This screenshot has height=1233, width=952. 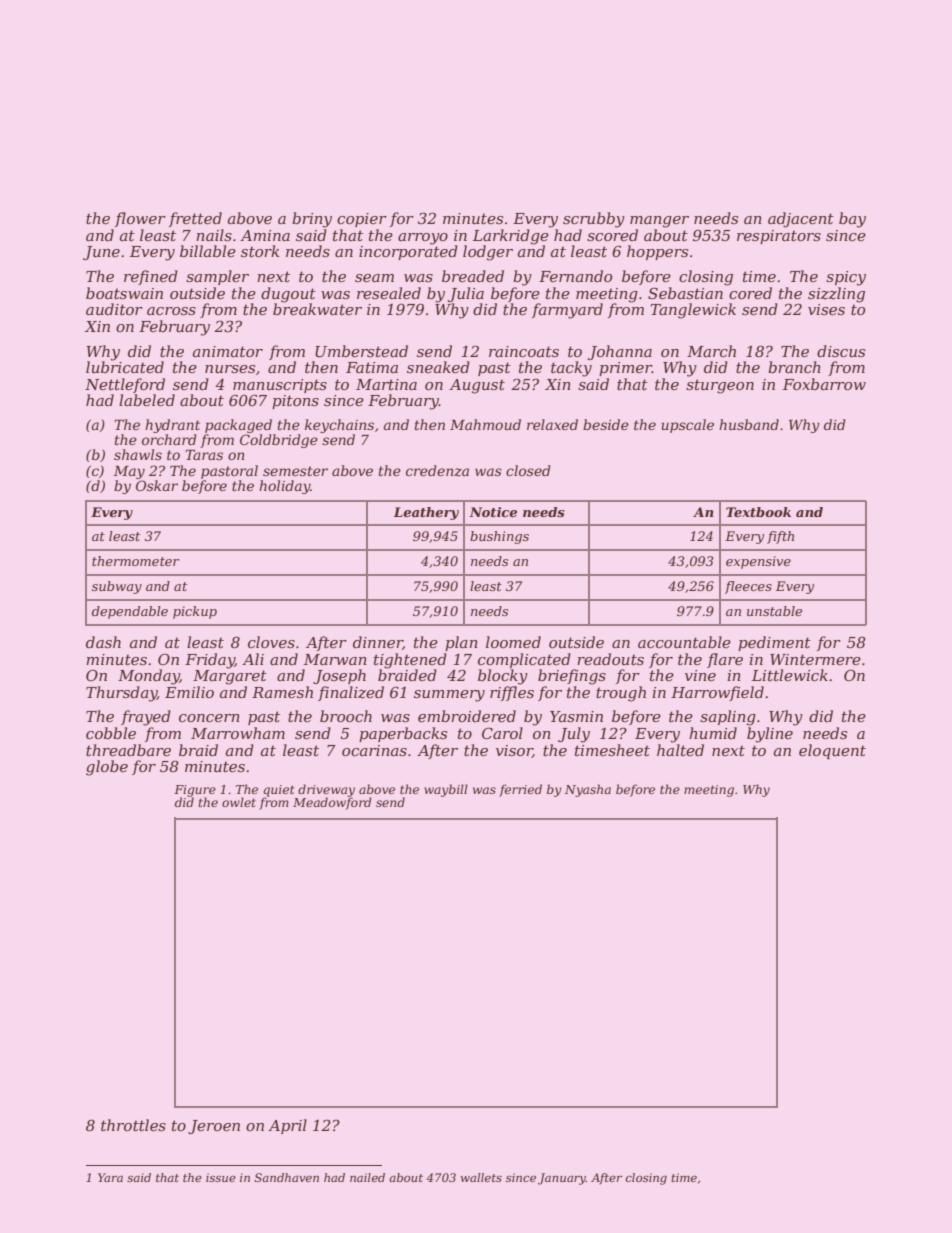 What do you see at coordinates (284, 487) in the screenshot?
I see `holiday` at bounding box center [284, 487].
